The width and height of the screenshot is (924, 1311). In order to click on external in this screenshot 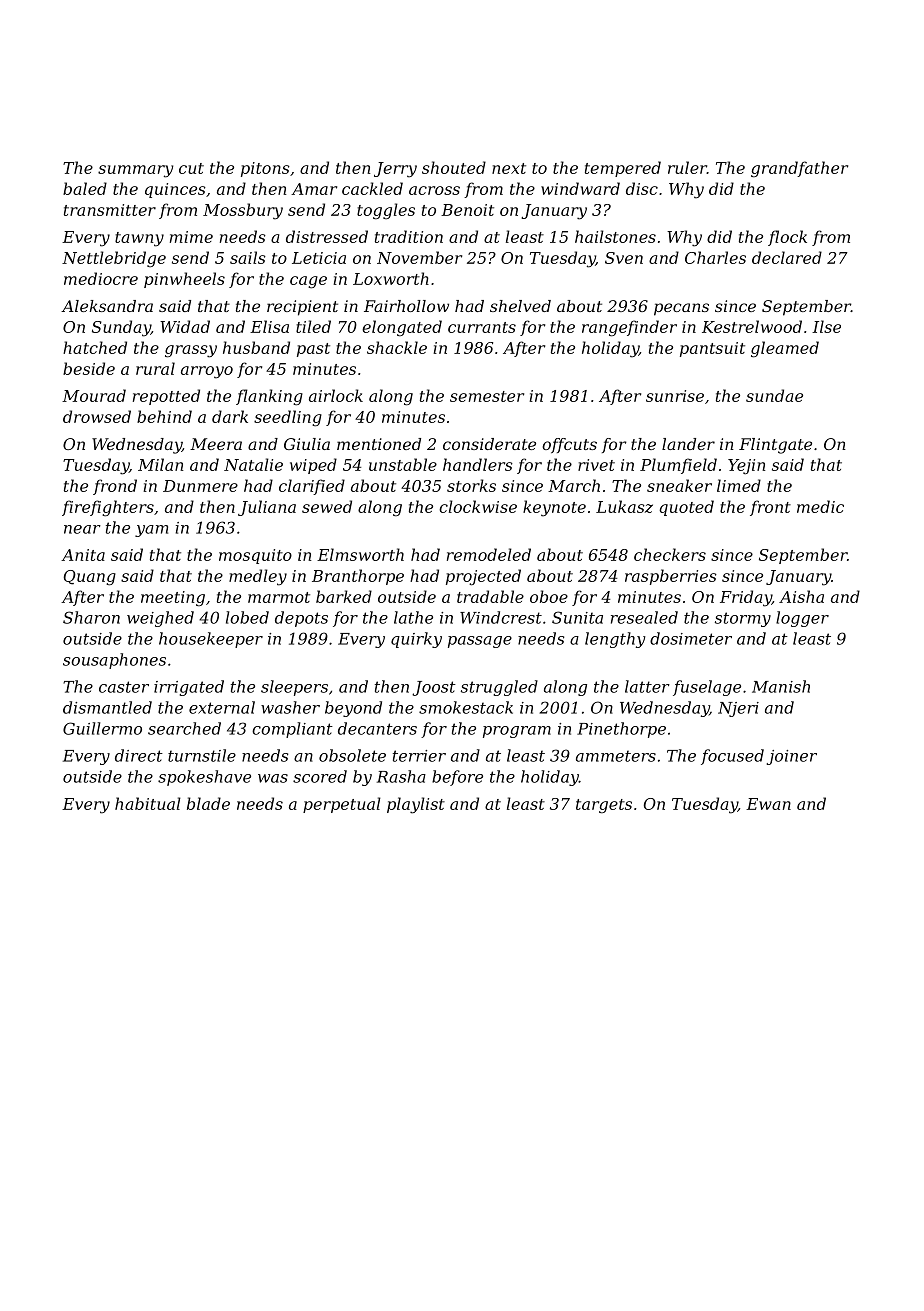, I will do `click(222, 707)`.
